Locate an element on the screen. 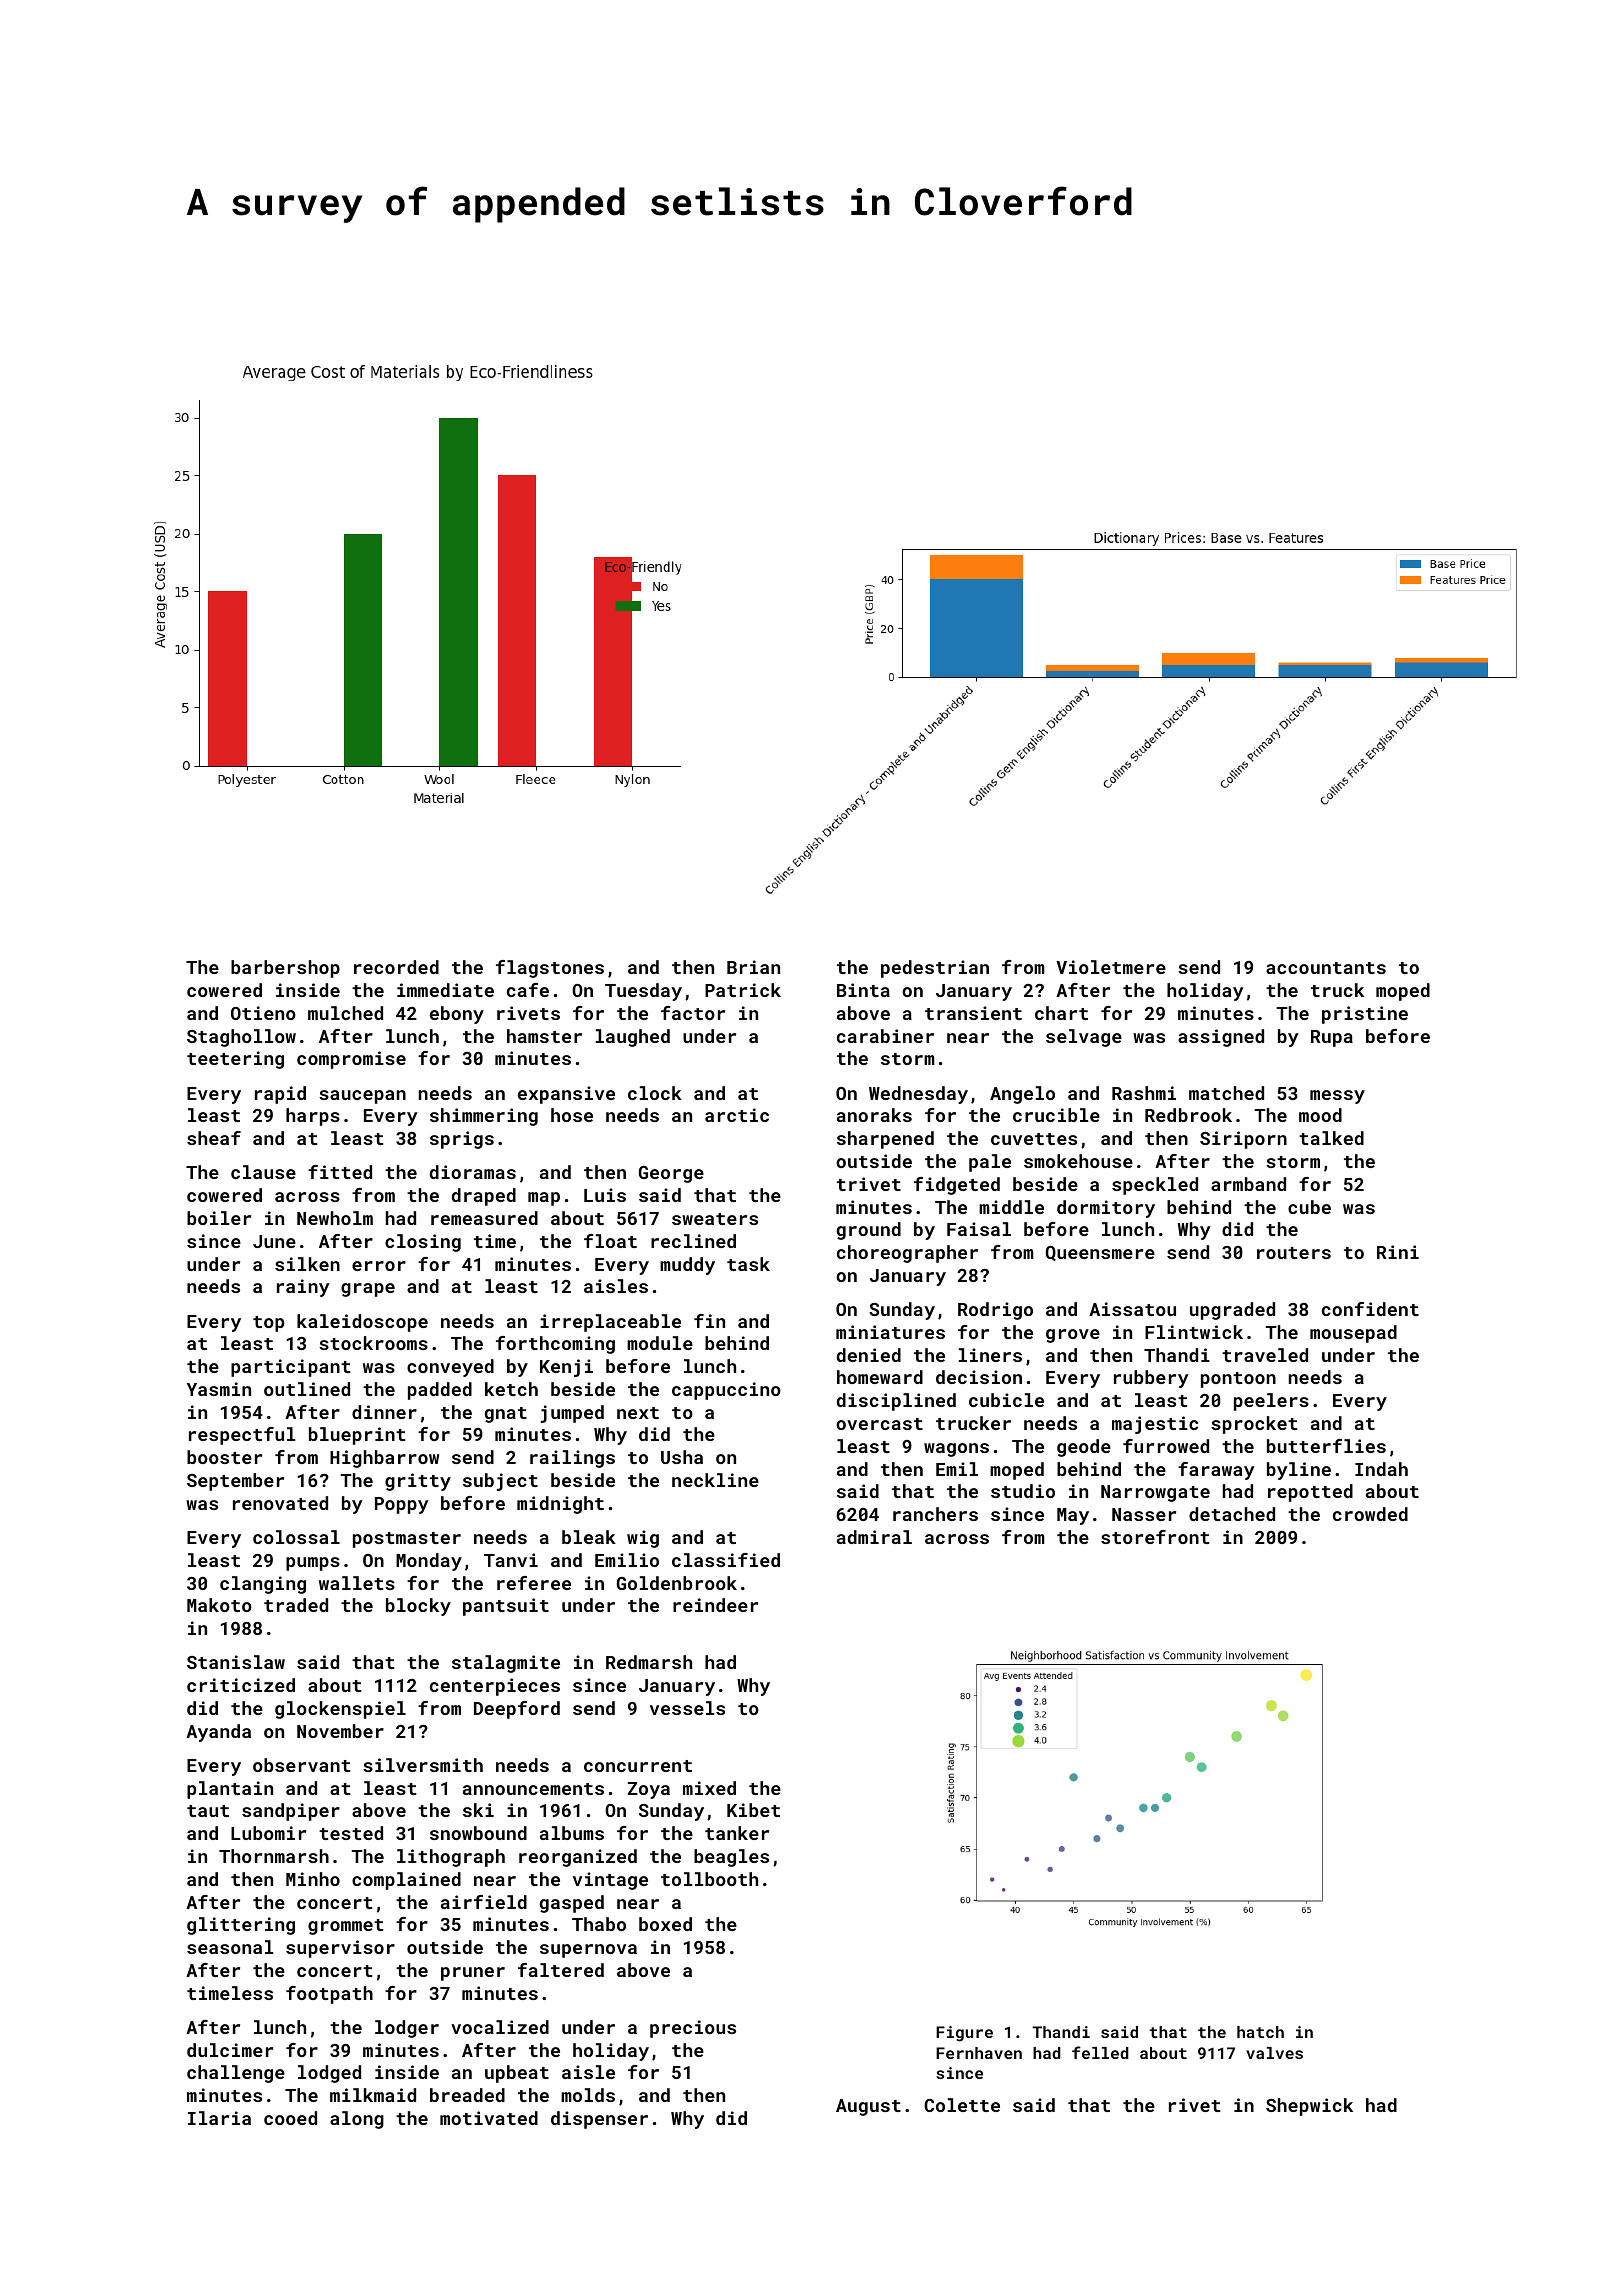 Image resolution: width=1620 pixels, height=2292 pixels. anoraks is located at coordinates (874, 1115).
